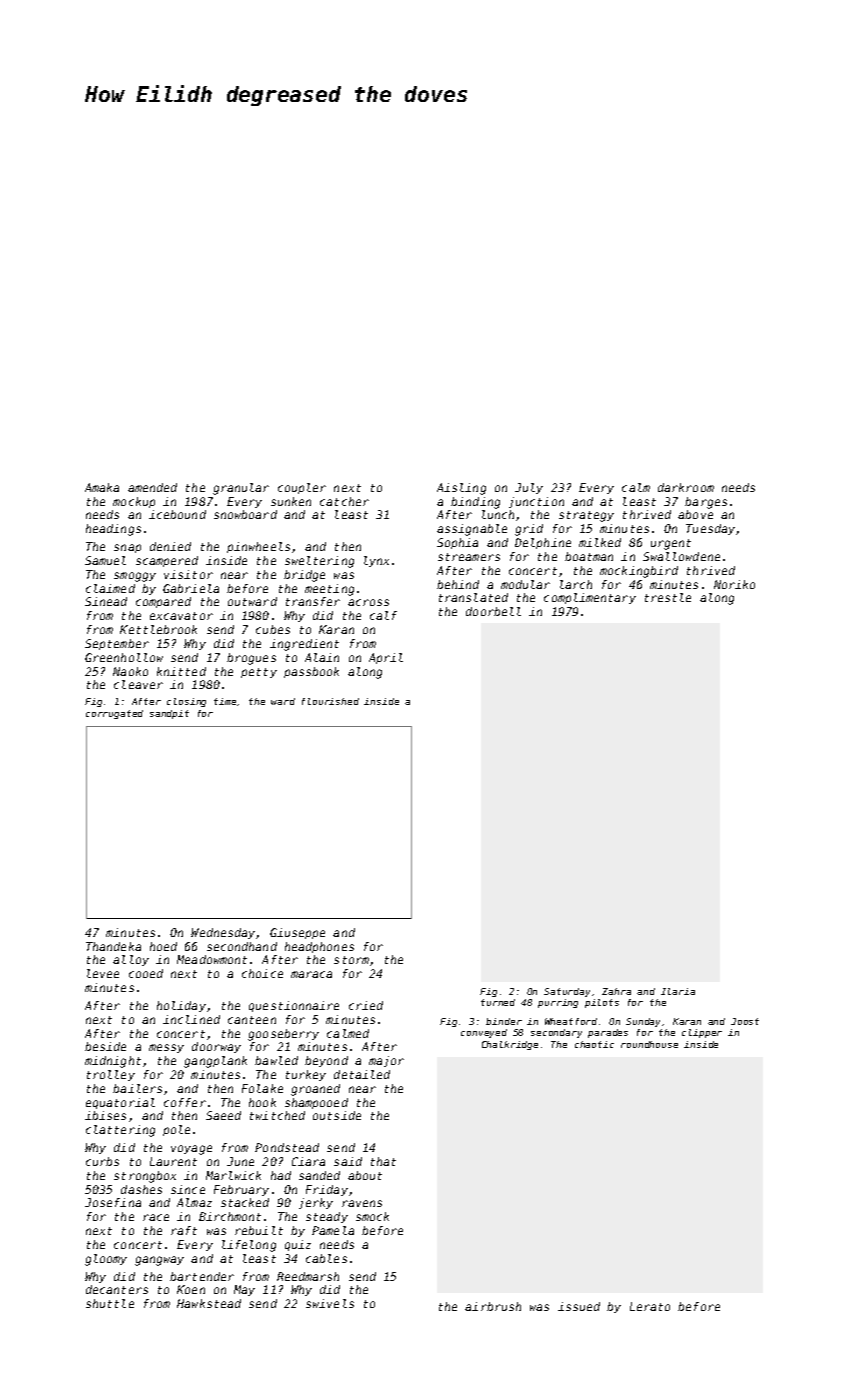 This image has width=849, height=1400. What do you see at coordinates (616, 991) in the image?
I see `Zahra` at bounding box center [616, 991].
